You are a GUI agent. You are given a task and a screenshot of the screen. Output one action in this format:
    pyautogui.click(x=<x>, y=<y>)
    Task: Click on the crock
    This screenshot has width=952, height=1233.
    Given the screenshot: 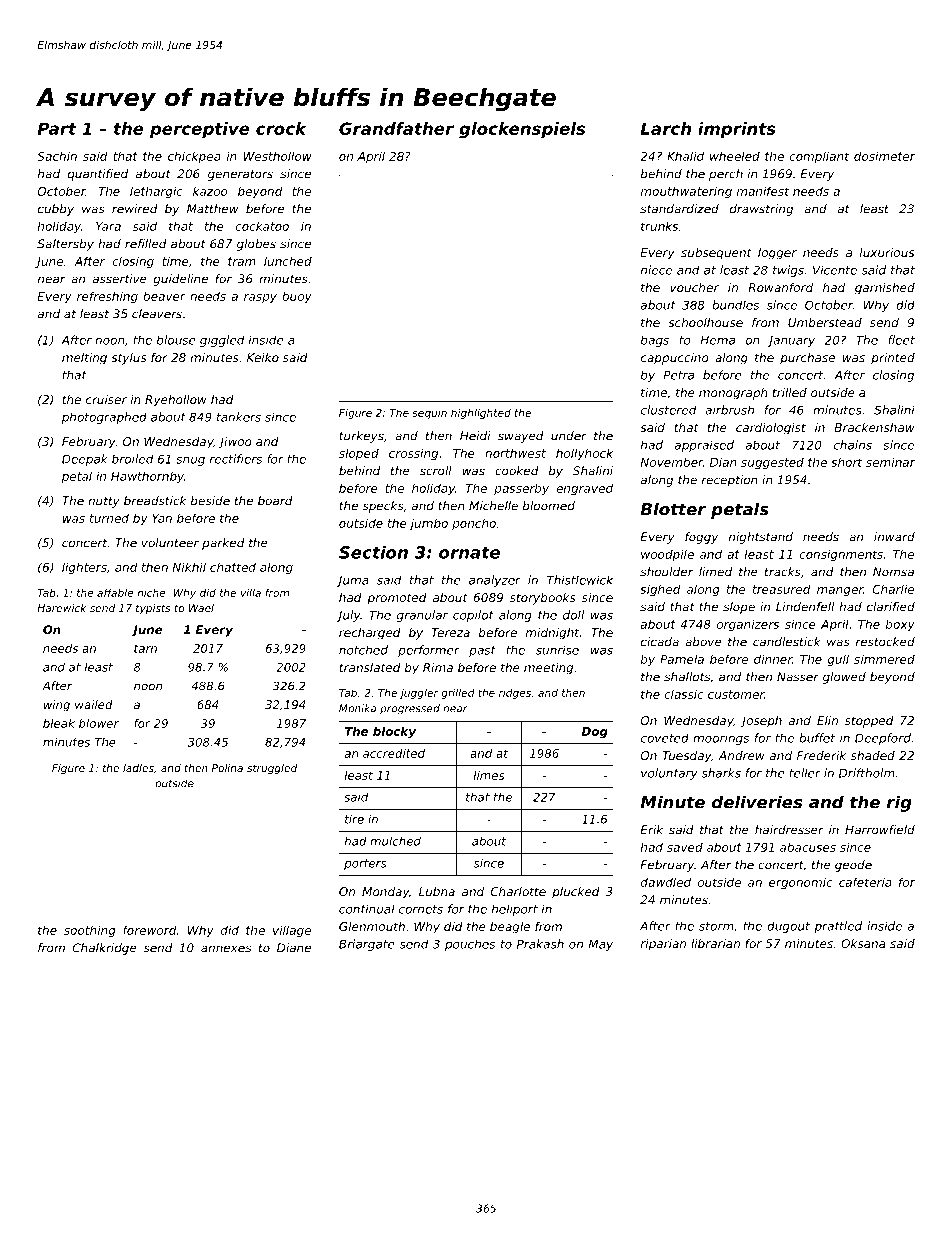 What is the action you would take?
    pyautogui.click(x=281, y=128)
